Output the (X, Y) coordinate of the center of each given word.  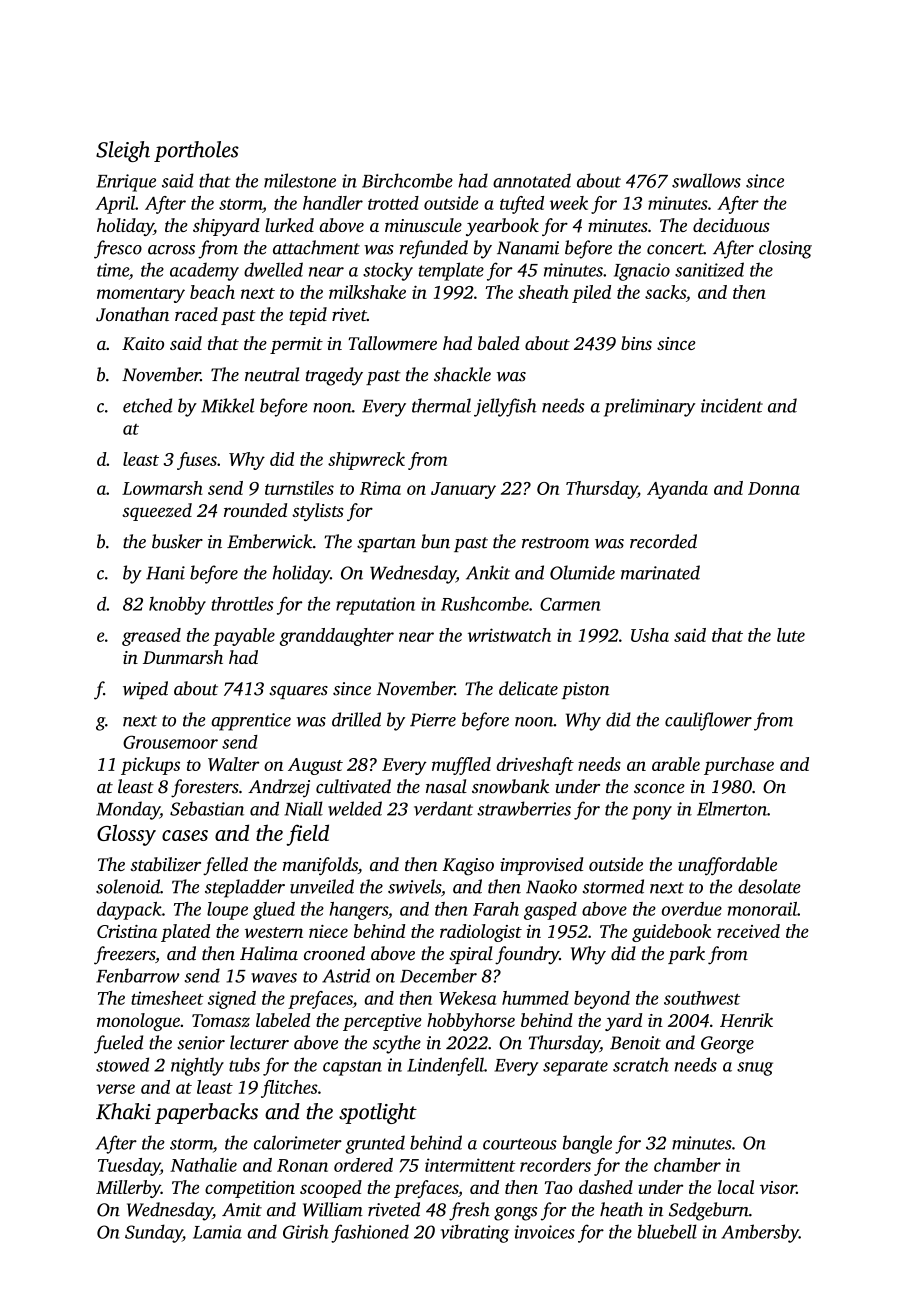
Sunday (154, 1233)
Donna (774, 488)
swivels (414, 886)
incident (732, 405)
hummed (535, 998)
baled (499, 343)
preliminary (649, 407)
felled (225, 866)
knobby (177, 605)
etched (147, 405)
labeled (283, 1020)
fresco (118, 249)
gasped (550, 911)
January (463, 490)
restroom (555, 543)
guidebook (671, 933)
